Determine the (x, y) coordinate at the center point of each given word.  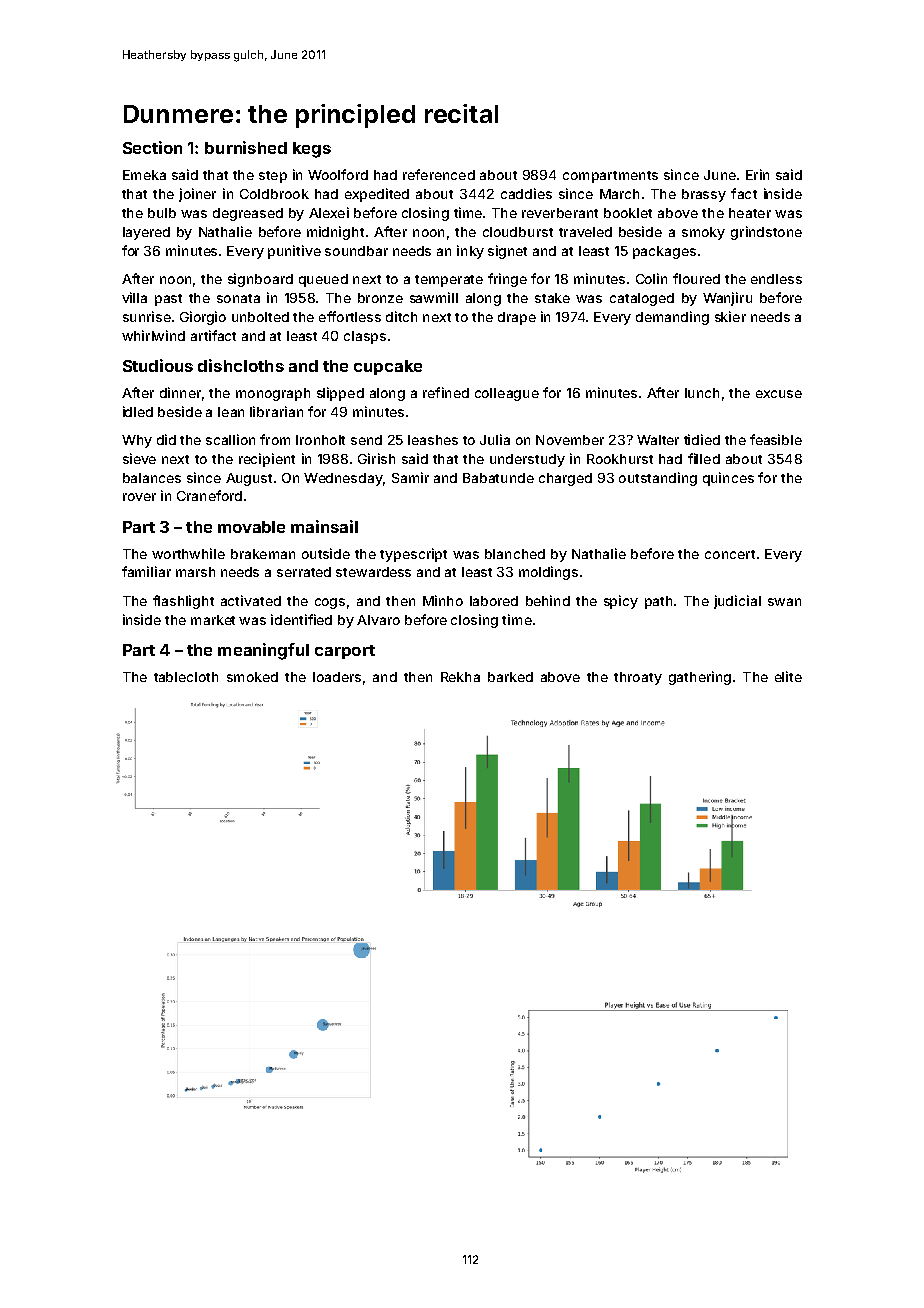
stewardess (373, 572)
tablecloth (186, 677)
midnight (335, 233)
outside (326, 553)
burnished (246, 147)
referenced (439, 174)
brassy (704, 195)
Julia (495, 439)
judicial (737, 602)
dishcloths (241, 365)
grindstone (766, 233)
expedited (377, 195)
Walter (658, 440)
